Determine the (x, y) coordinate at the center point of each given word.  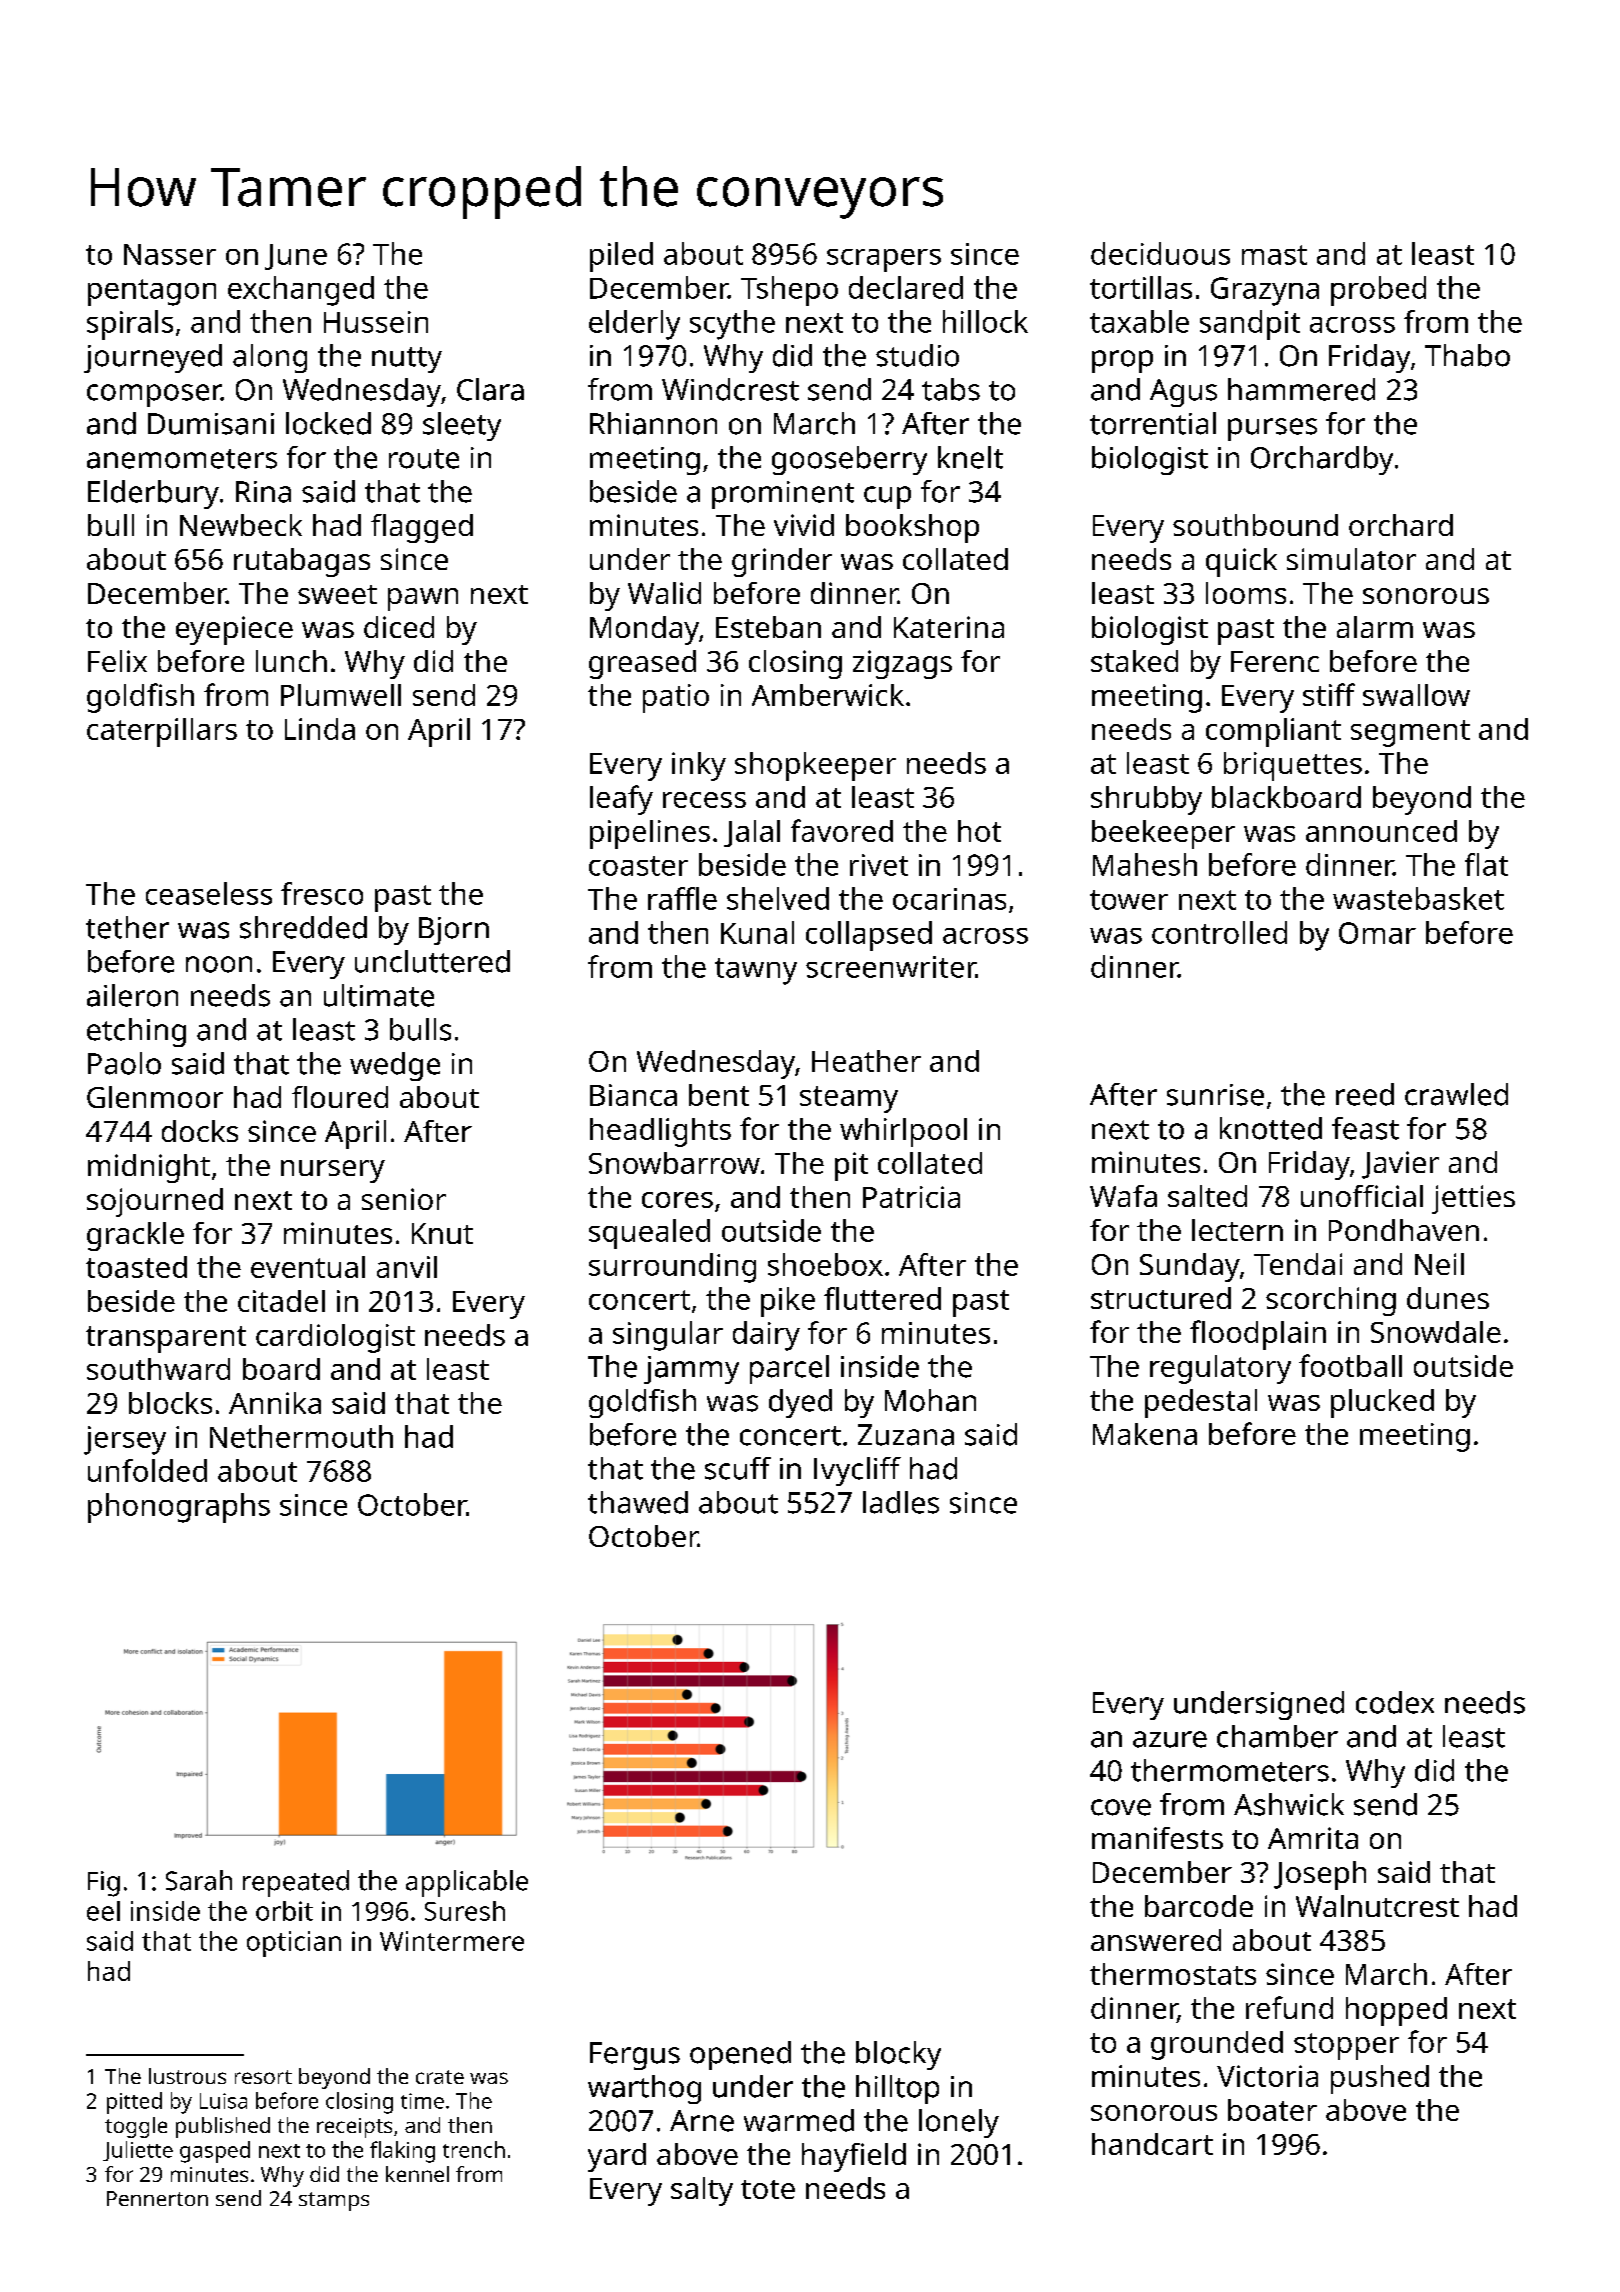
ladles (901, 1502)
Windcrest (730, 389)
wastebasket (1418, 898)
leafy (621, 800)
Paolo (124, 1063)
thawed (638, 1502)
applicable (467, 1883)
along (270, 358)
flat (1486, 864)
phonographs (179, 1508)
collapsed (869, 936)
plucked (1382, 1403)
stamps (334, 2201)
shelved (778, 898)
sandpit (1250, 325)
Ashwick (1289, 1804)
